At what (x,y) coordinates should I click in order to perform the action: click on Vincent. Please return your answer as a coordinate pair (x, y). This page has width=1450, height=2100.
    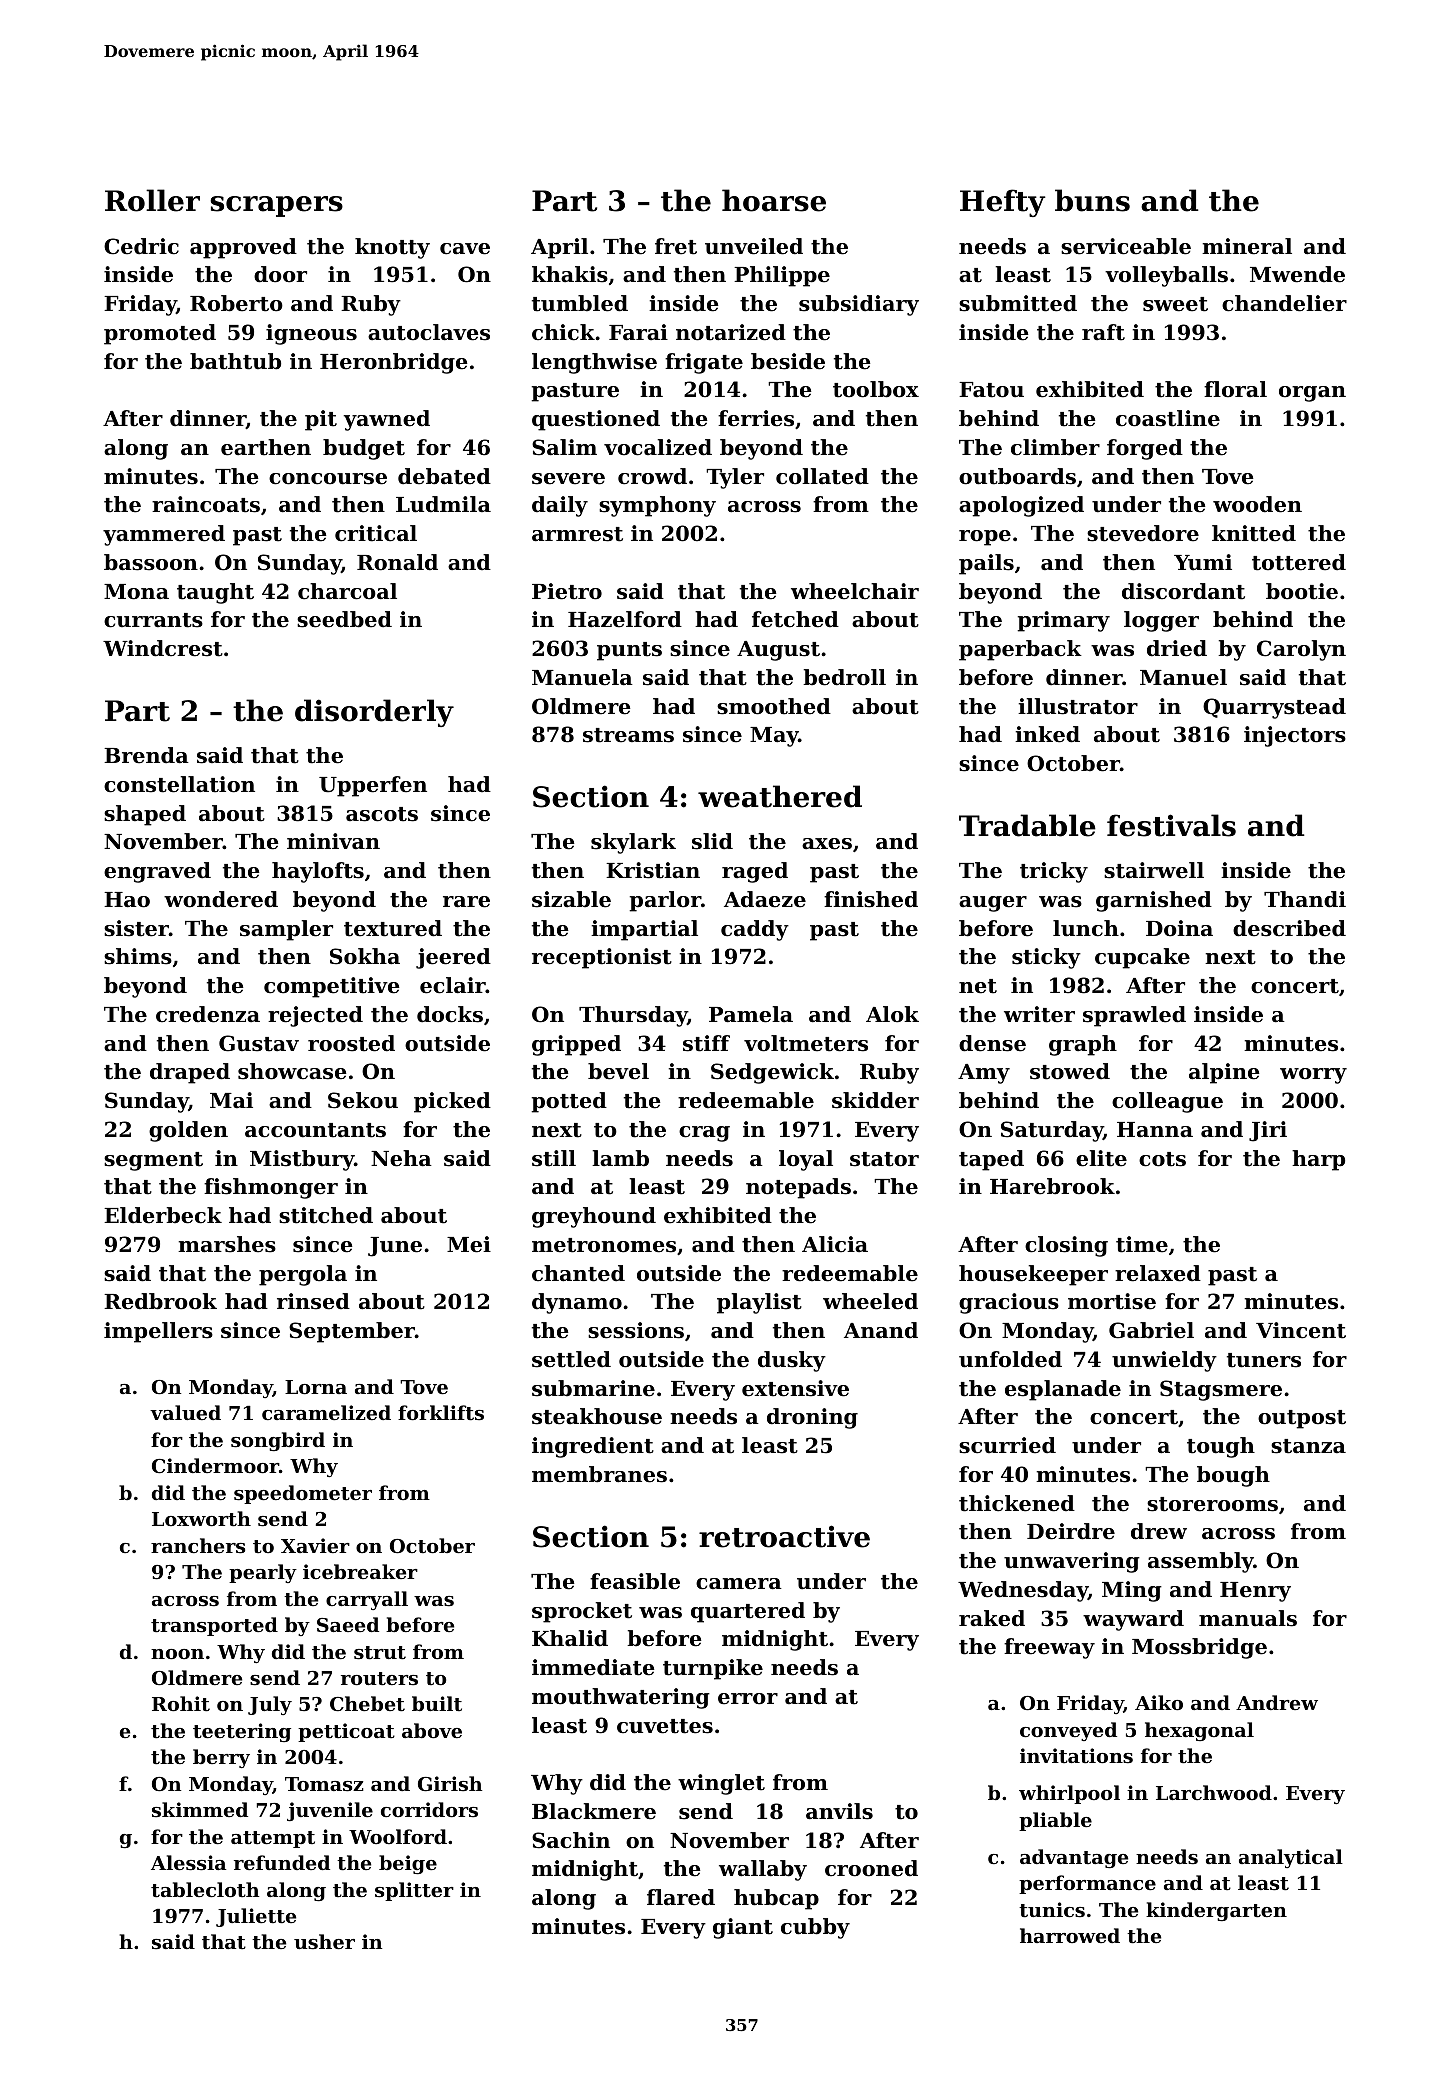
    Looking at the image, I should click on (1301, 1330).
